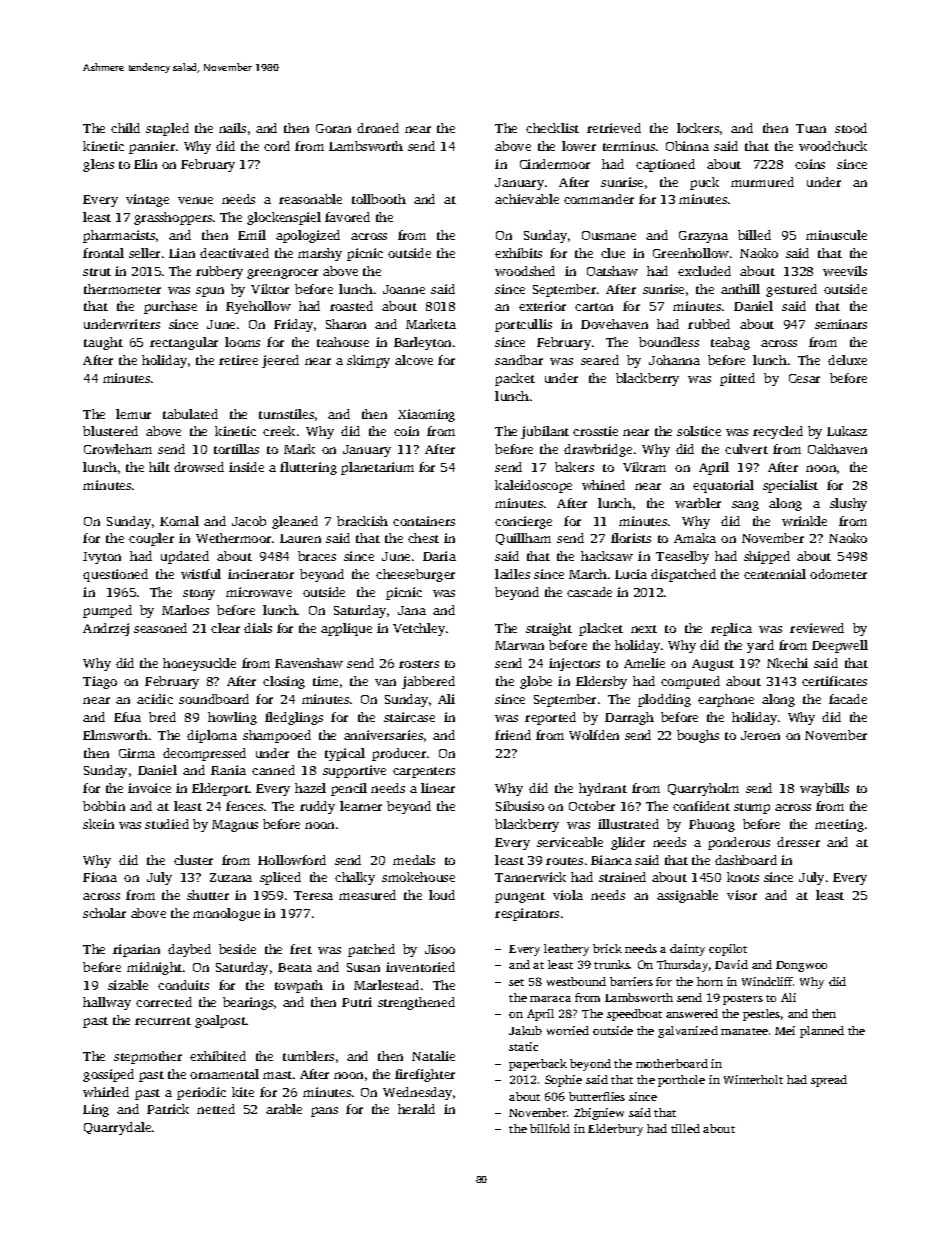 The image size is (952, 1233). What do you see at coordinates (811, 128) in the screenshot?
I see `Tuan` at bounding box center [811, 128].
